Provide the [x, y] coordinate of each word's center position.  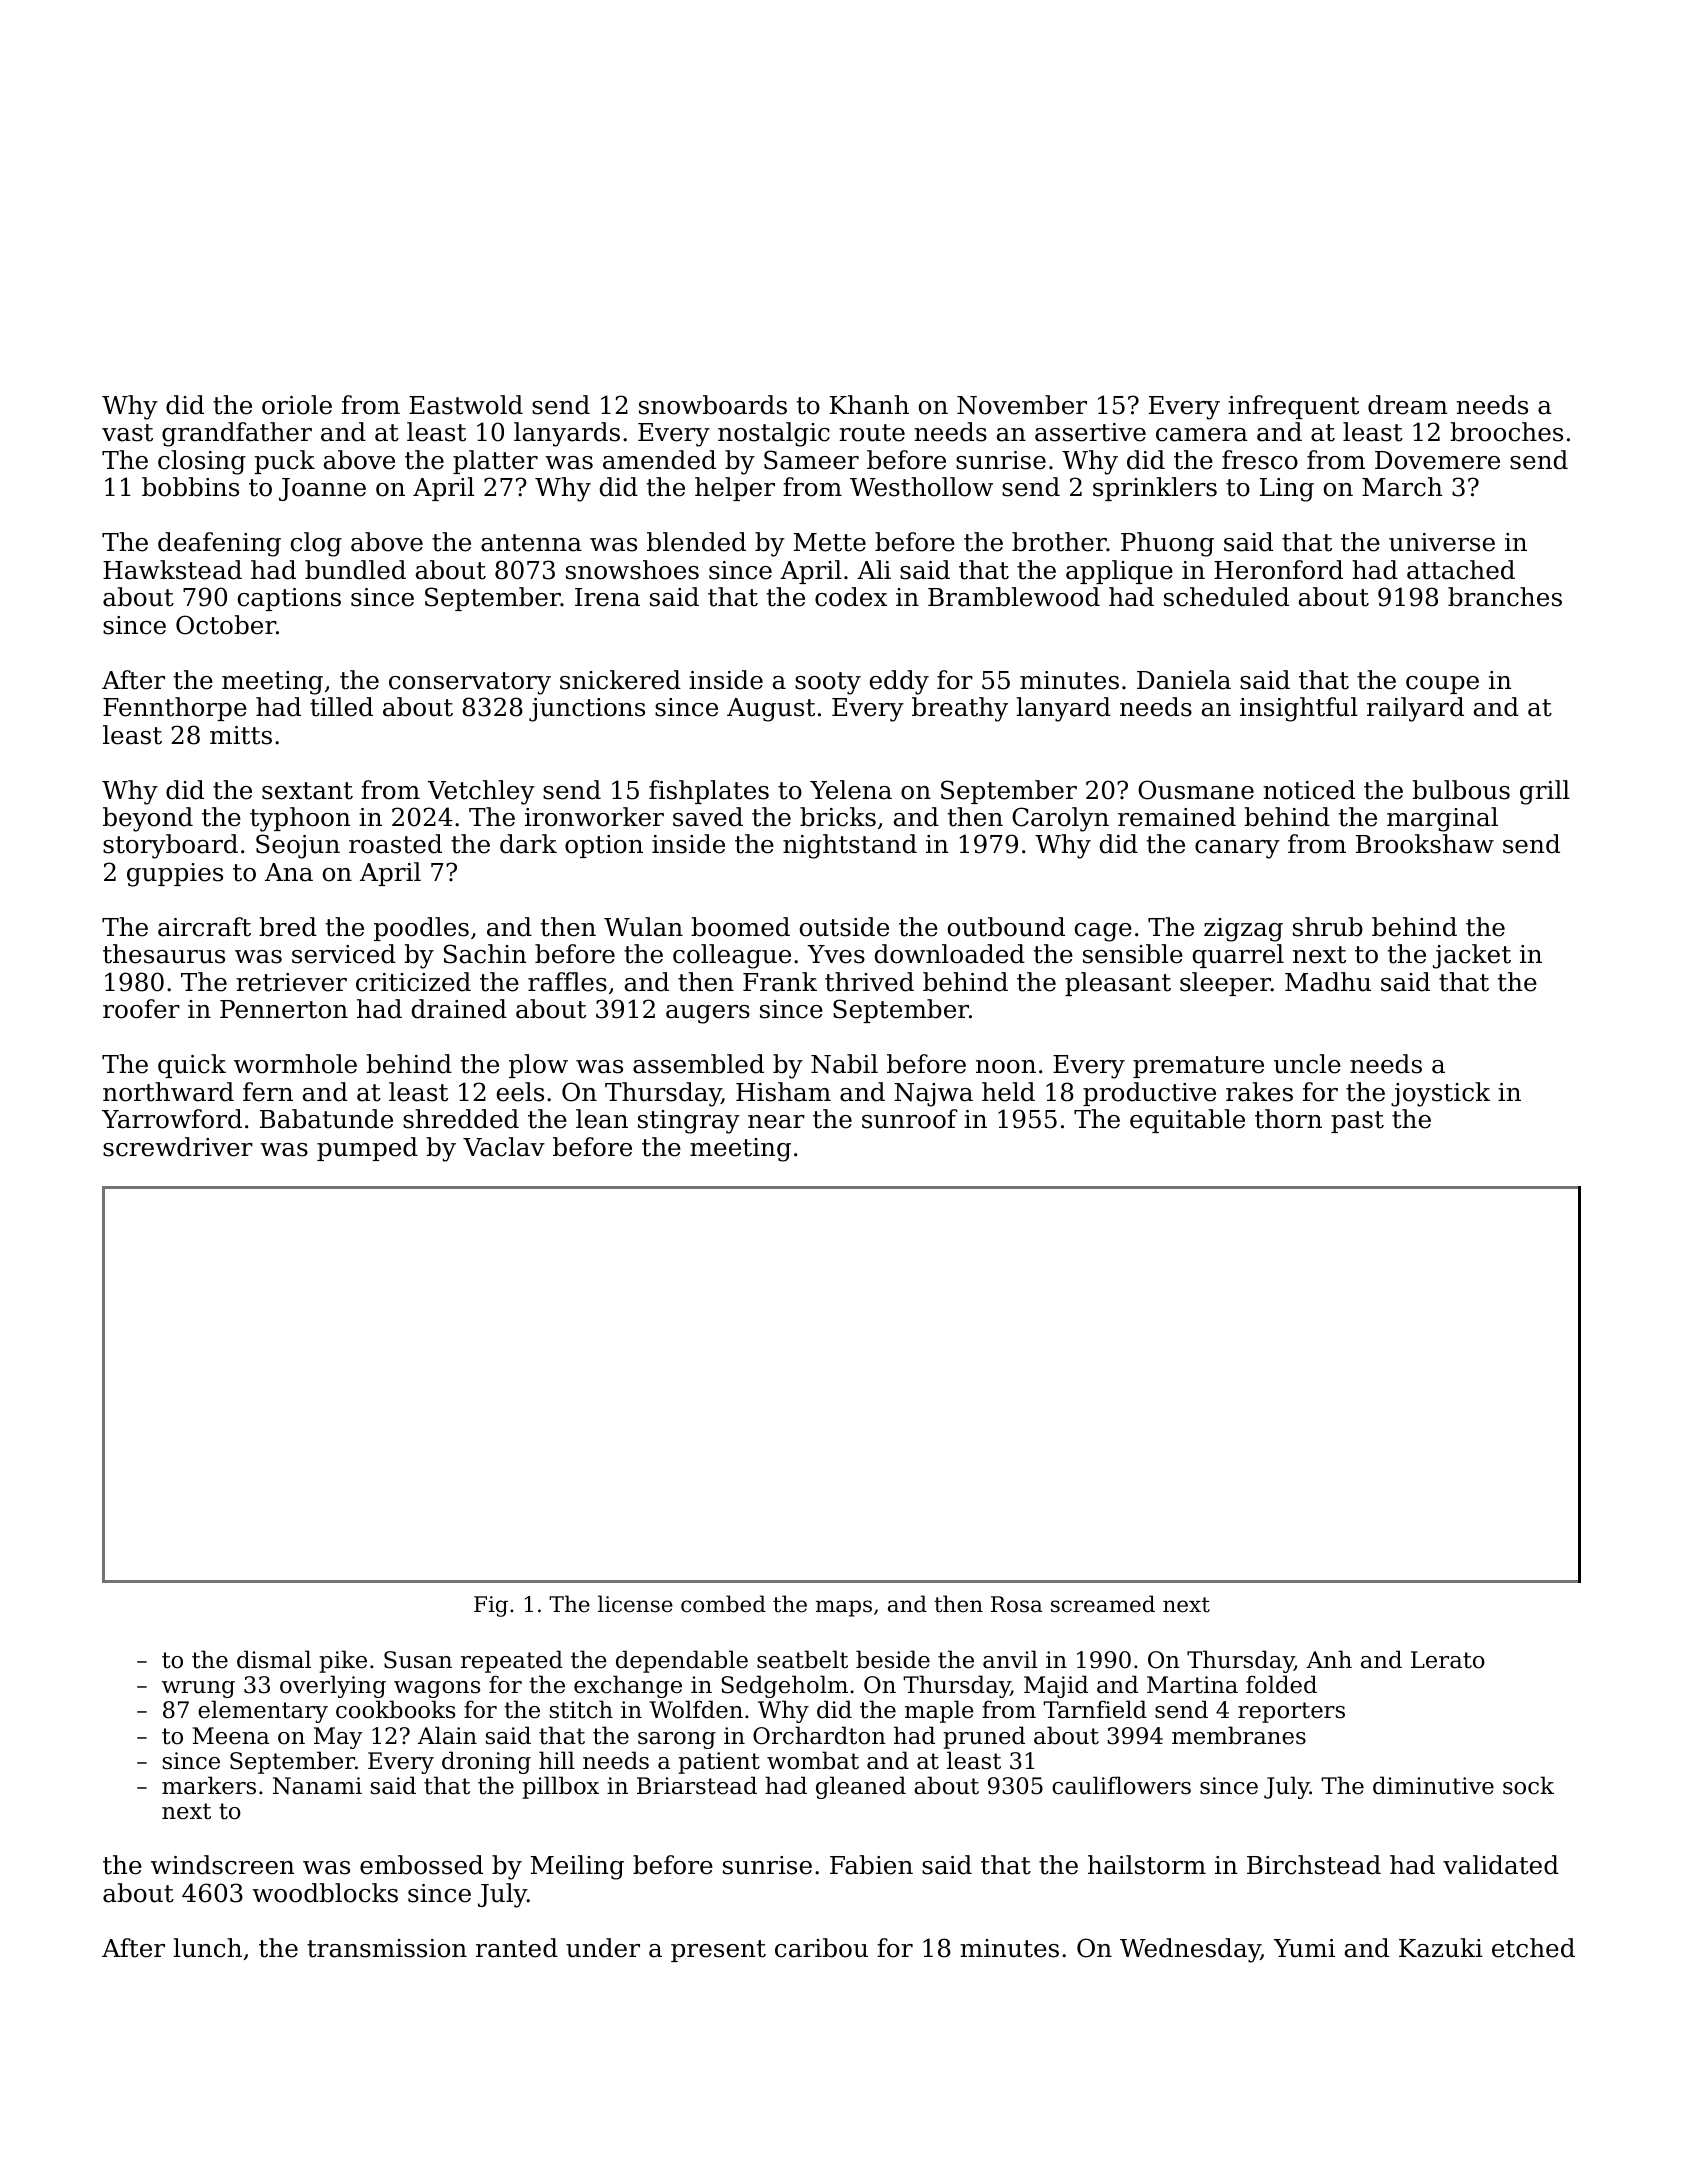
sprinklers [1155, 489]
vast [127, 433]
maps [844, 1608]
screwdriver [178, 1147]
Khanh [869, 405]
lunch [207, 1948]
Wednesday [1190, 1950]
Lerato [1448, 1660]
